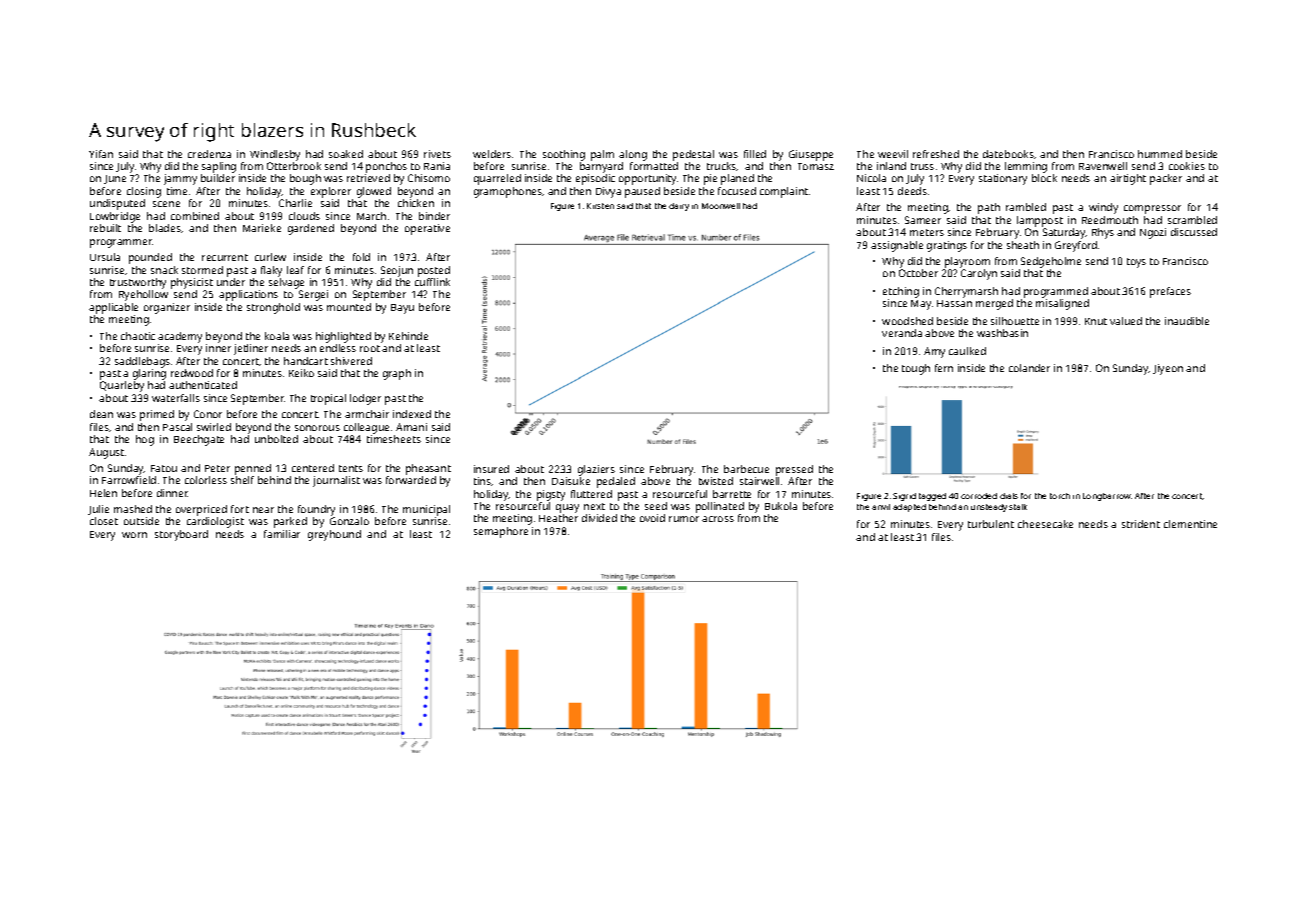  What do you see at coordinates (411, 427) in the screenshot?
I see `Amani` at bounding box center [411, 427].
